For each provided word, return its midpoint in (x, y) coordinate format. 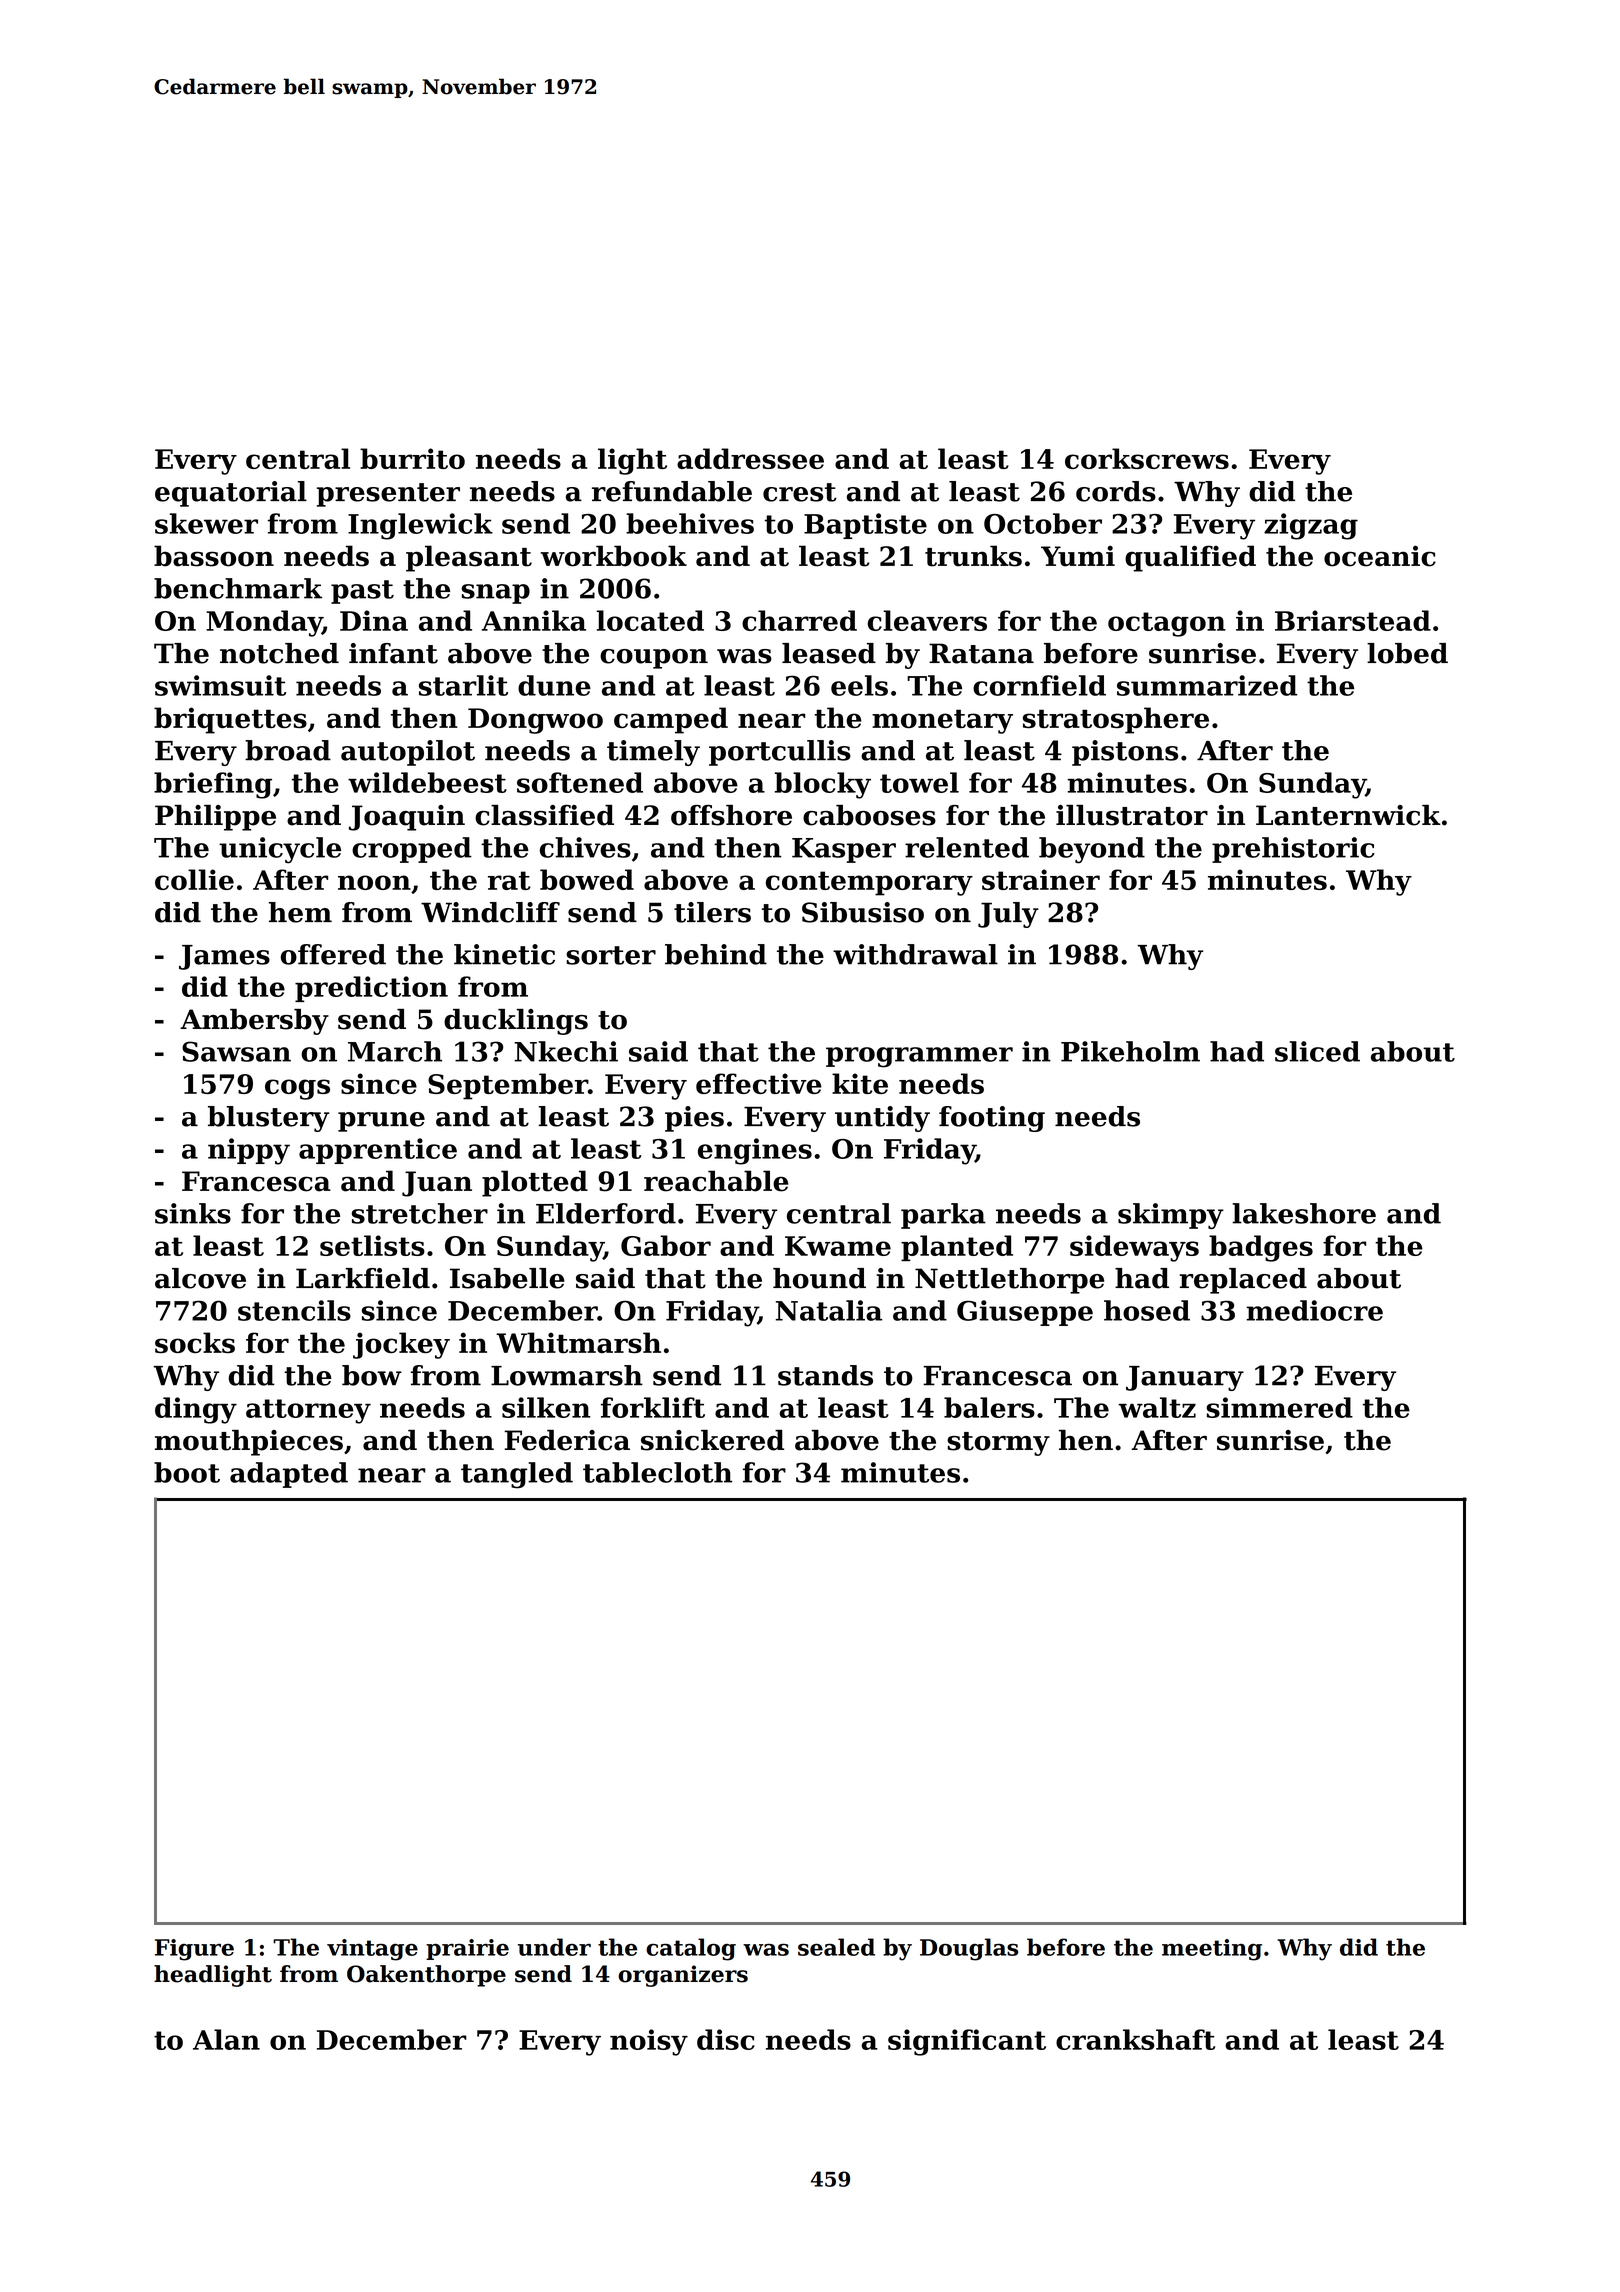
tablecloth (657, 1472)
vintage (372, 1950)
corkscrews (1147, 458)
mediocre (1314, 1310)
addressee (750, 458)
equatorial (231, 494)
